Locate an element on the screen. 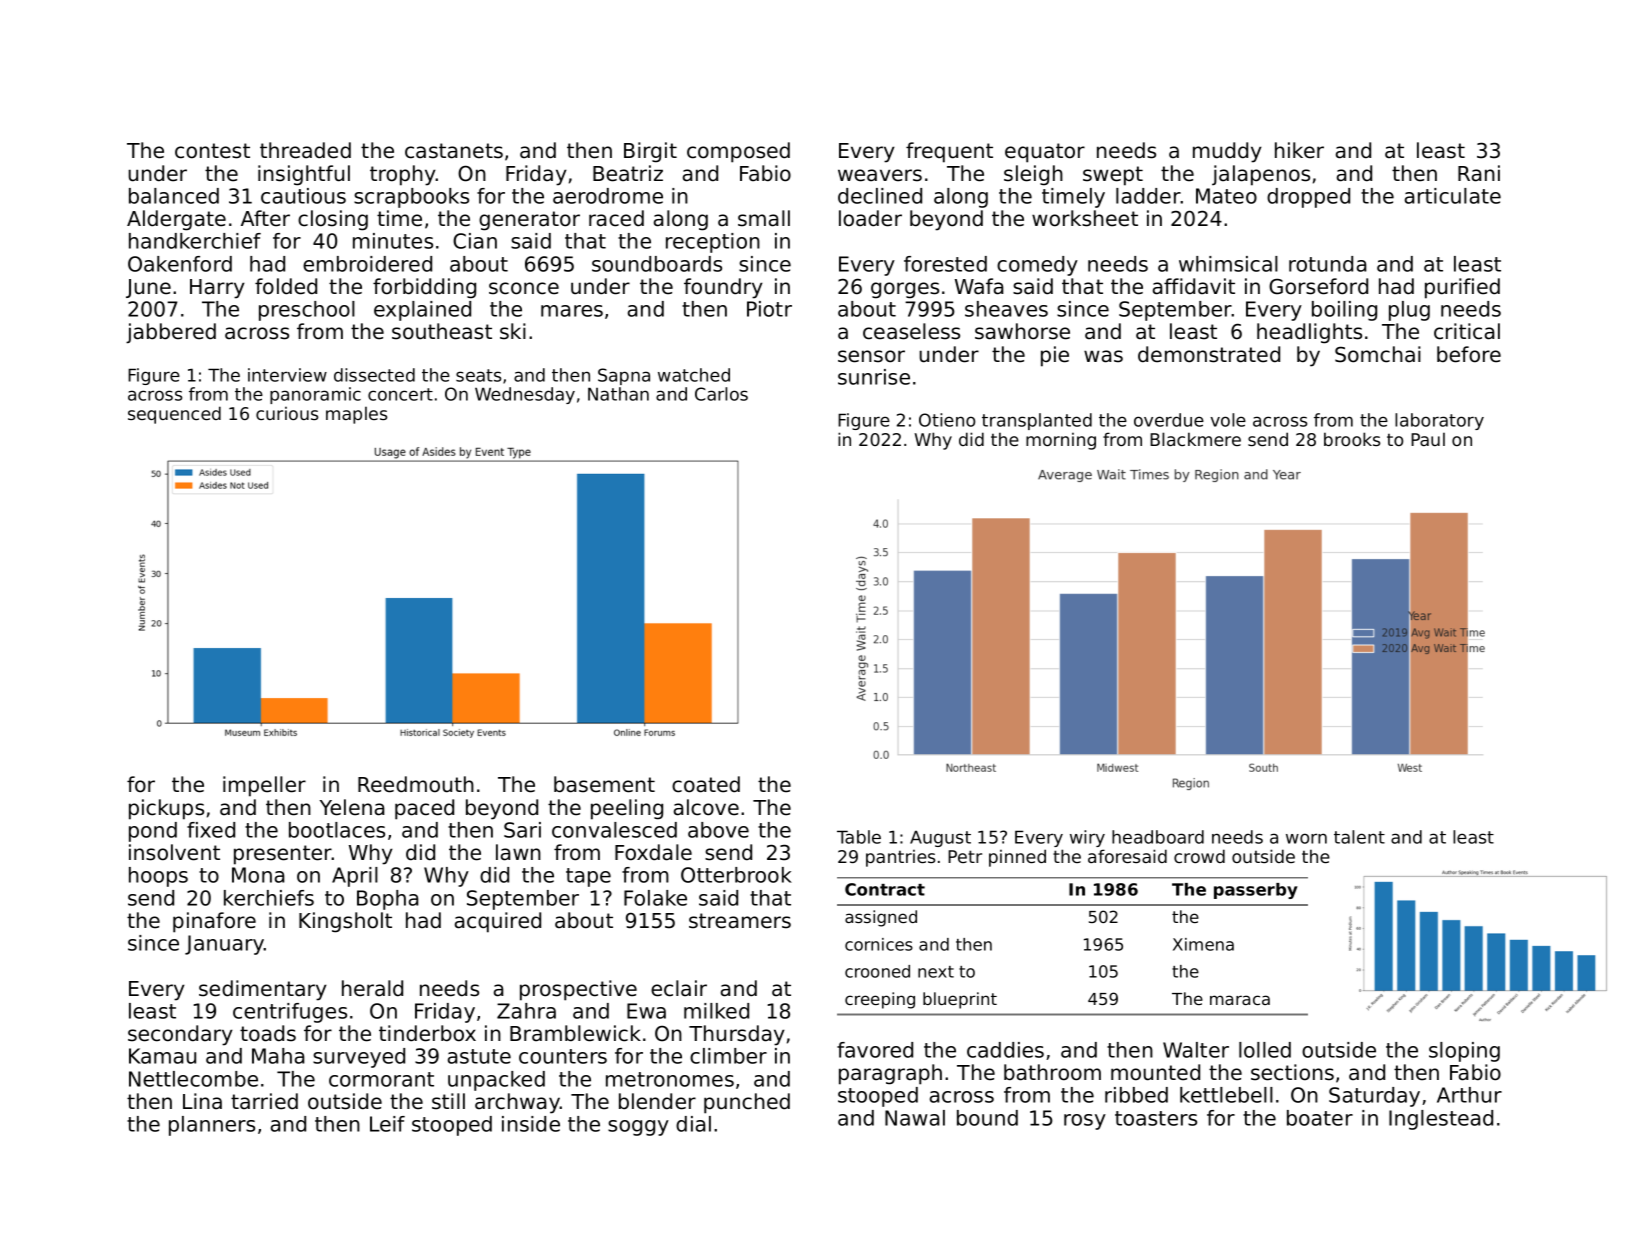 Image resolution: width=1629 pixels, height=1259 pixels. purified is located at coordinates (1462, 288).
